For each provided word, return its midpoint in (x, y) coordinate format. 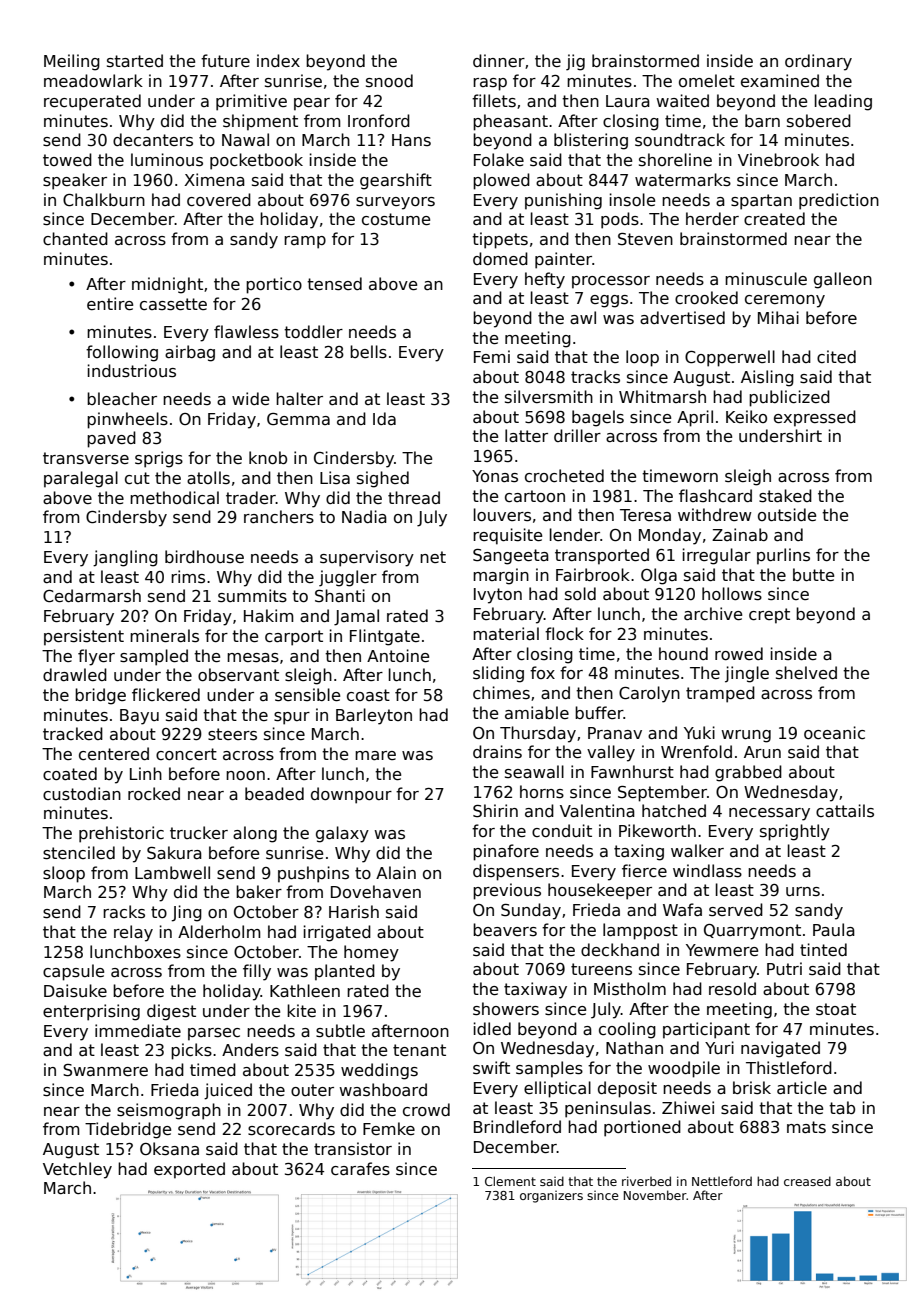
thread (414, 497)
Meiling (72, 62)
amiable (537, 712)
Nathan (634, 1047)
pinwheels (127, 420)
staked (785, 496)
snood (389, 80)
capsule (73, 972)
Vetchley (77, 1170)
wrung (746, 736)
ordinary (818, 62)
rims (188, 577)
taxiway (535, 990)
